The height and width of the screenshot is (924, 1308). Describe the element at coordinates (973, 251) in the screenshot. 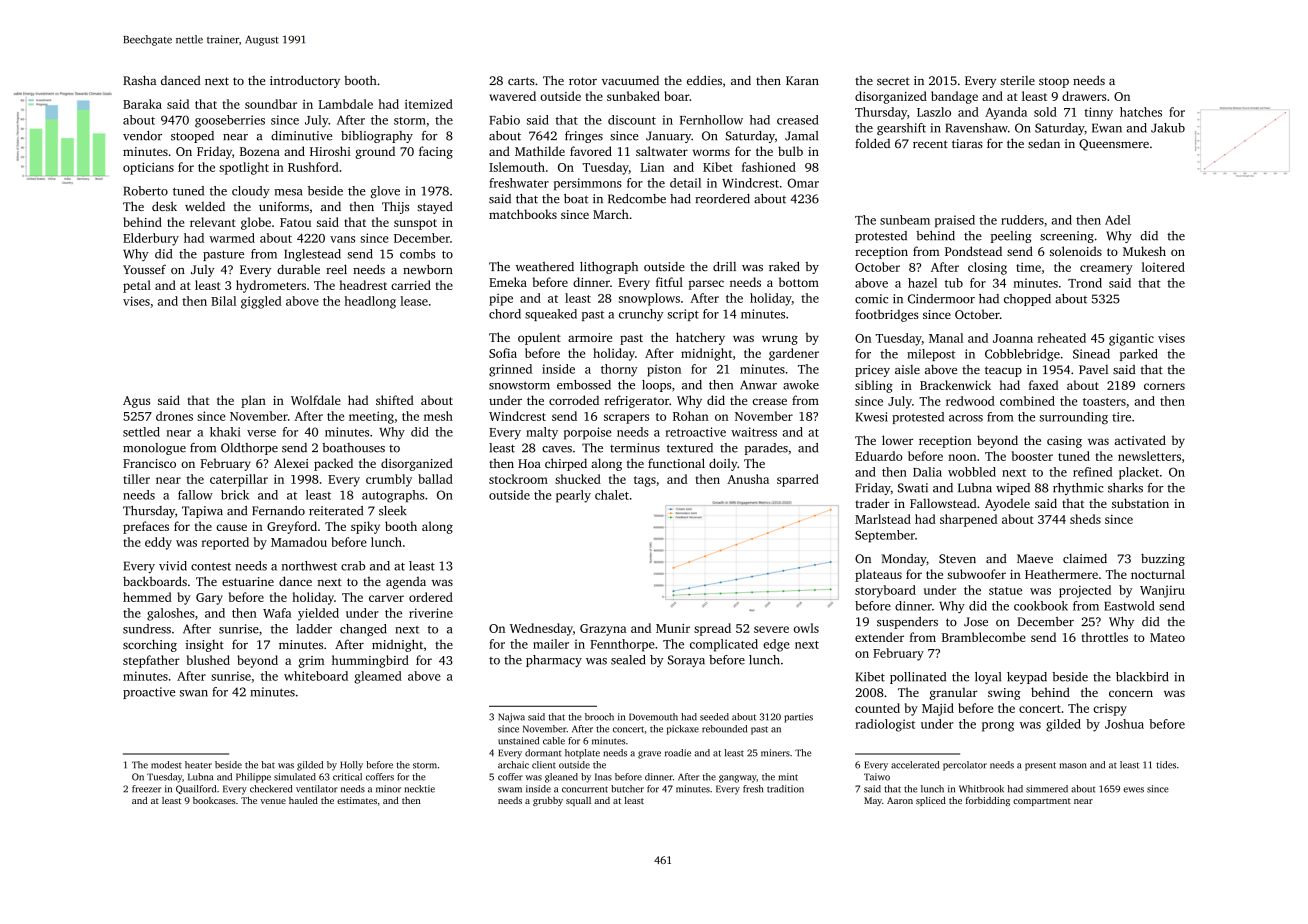

I see `Pondstead` at that location.
